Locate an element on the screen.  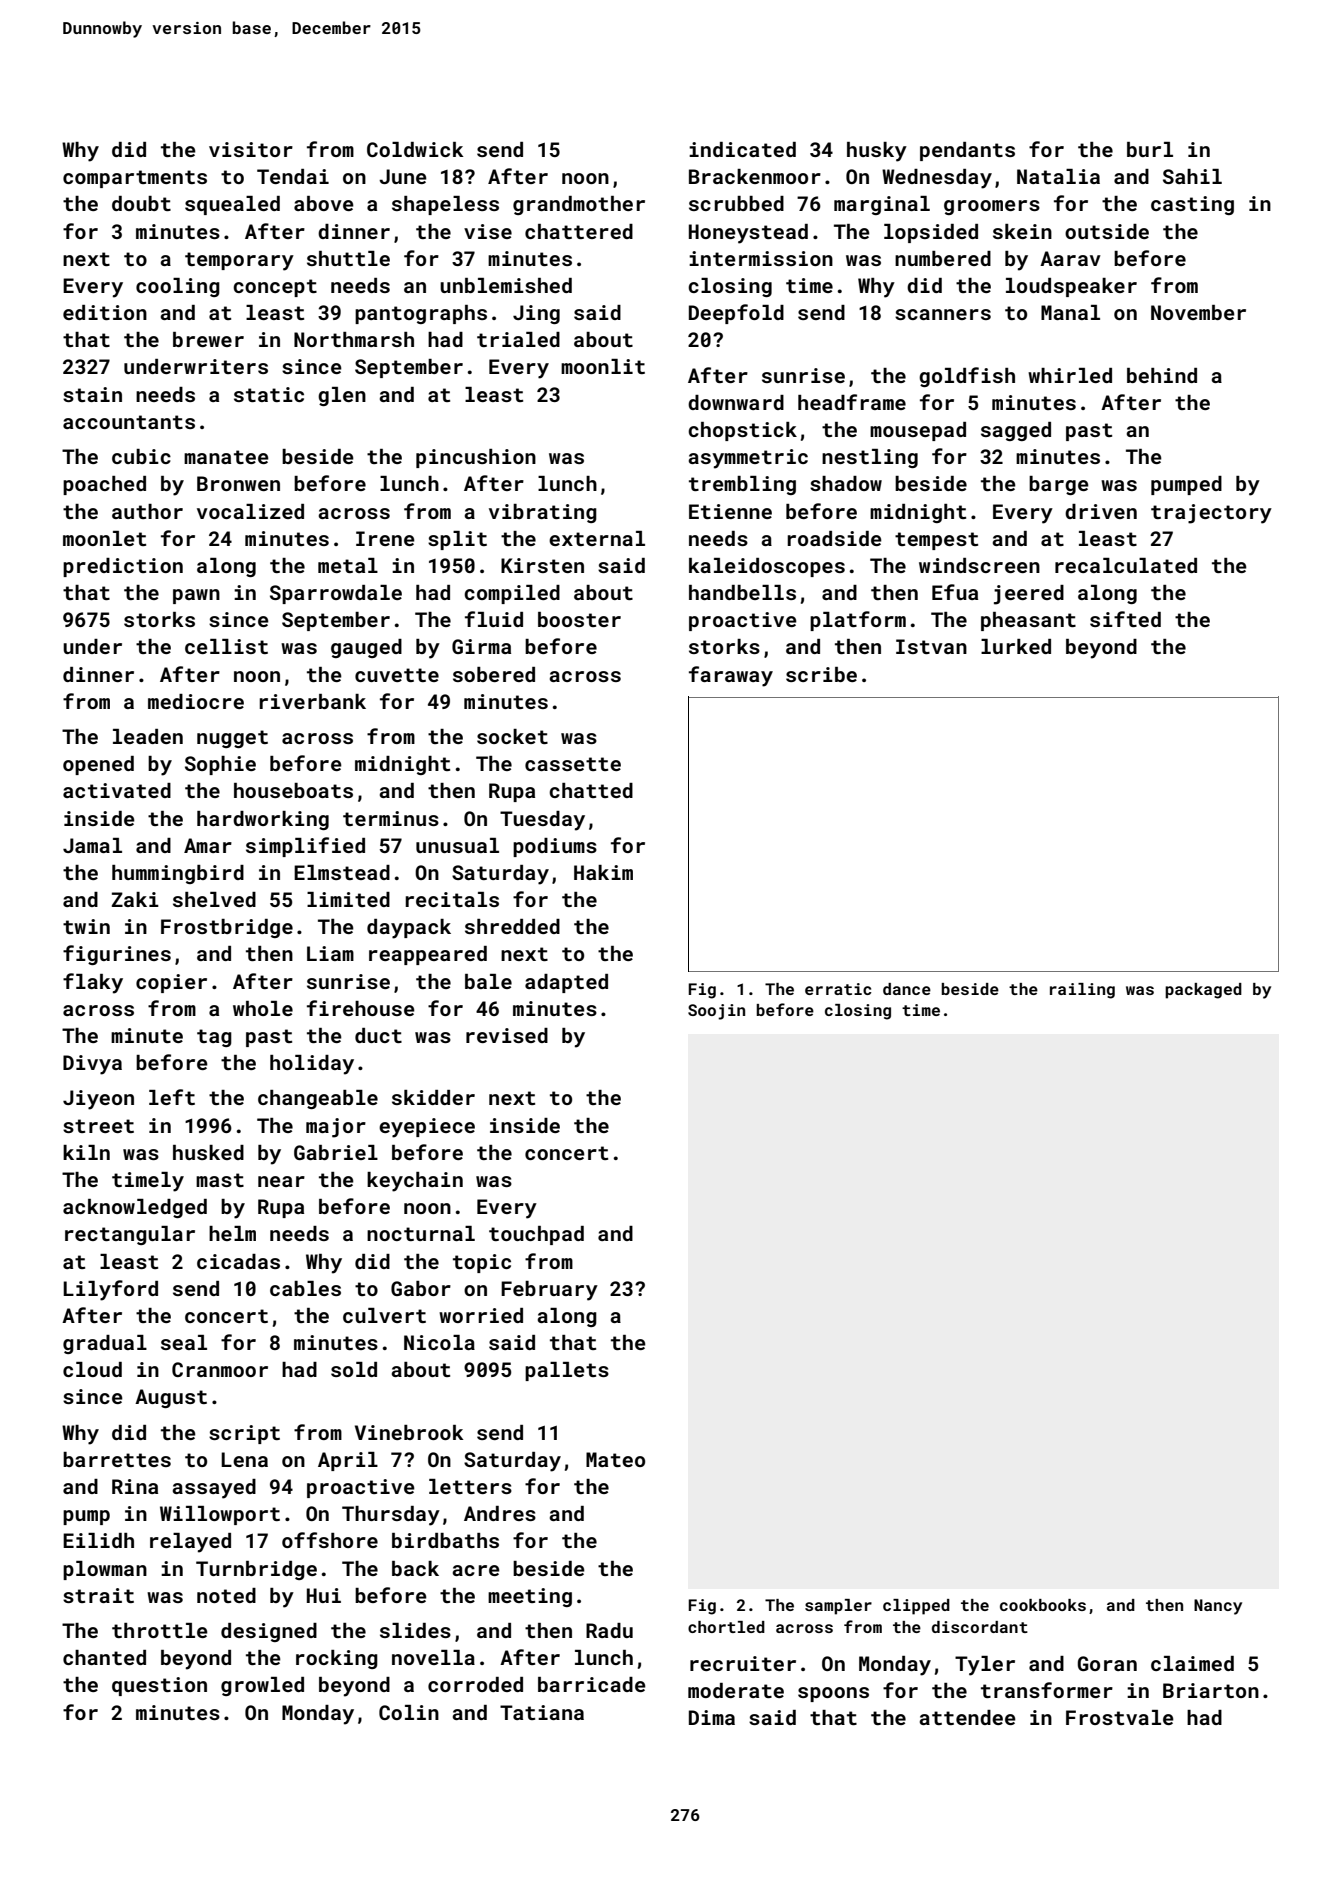
packaged is located at coordinates (1203, 991).
